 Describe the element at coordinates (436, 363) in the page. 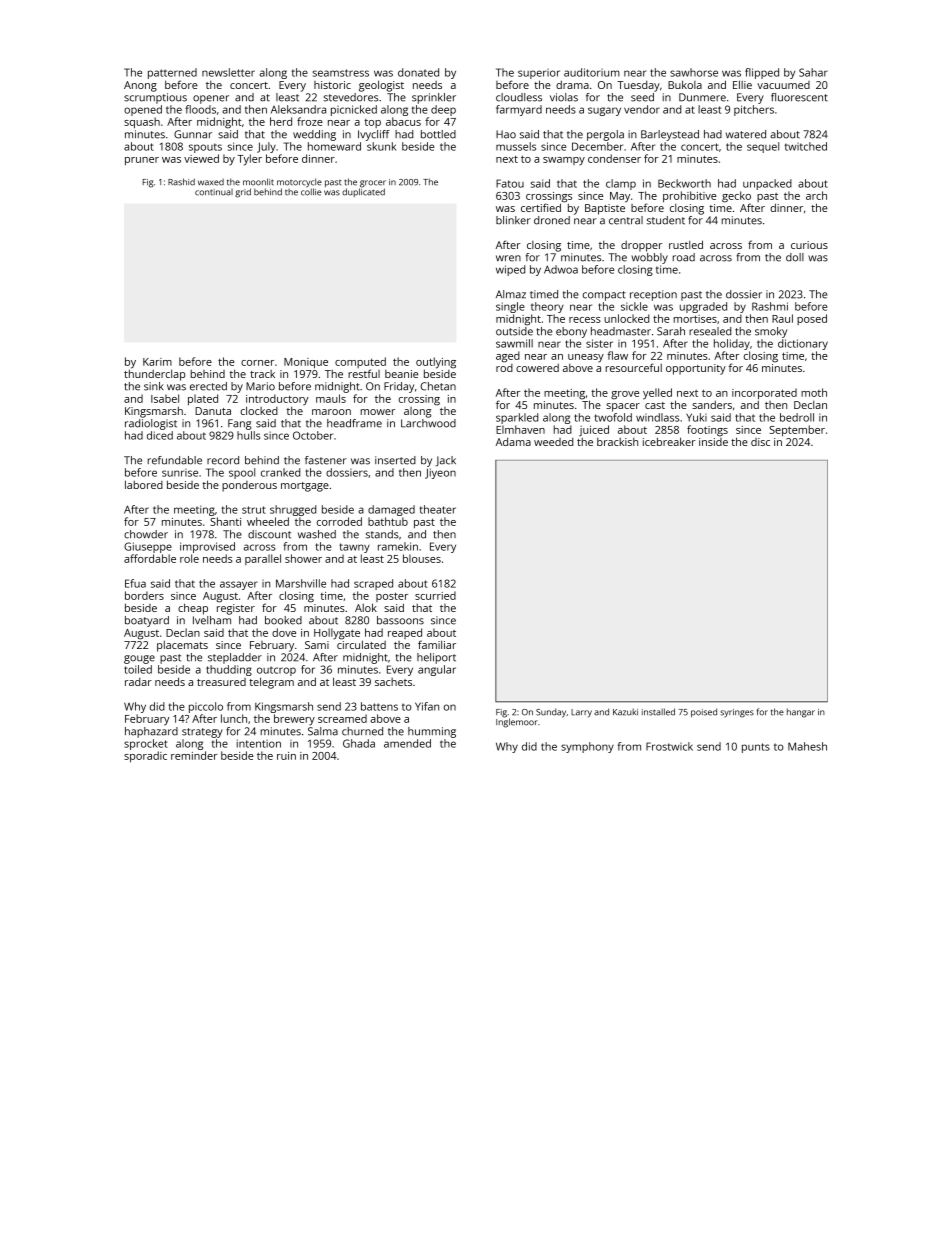

I see `outlying` at that location.
